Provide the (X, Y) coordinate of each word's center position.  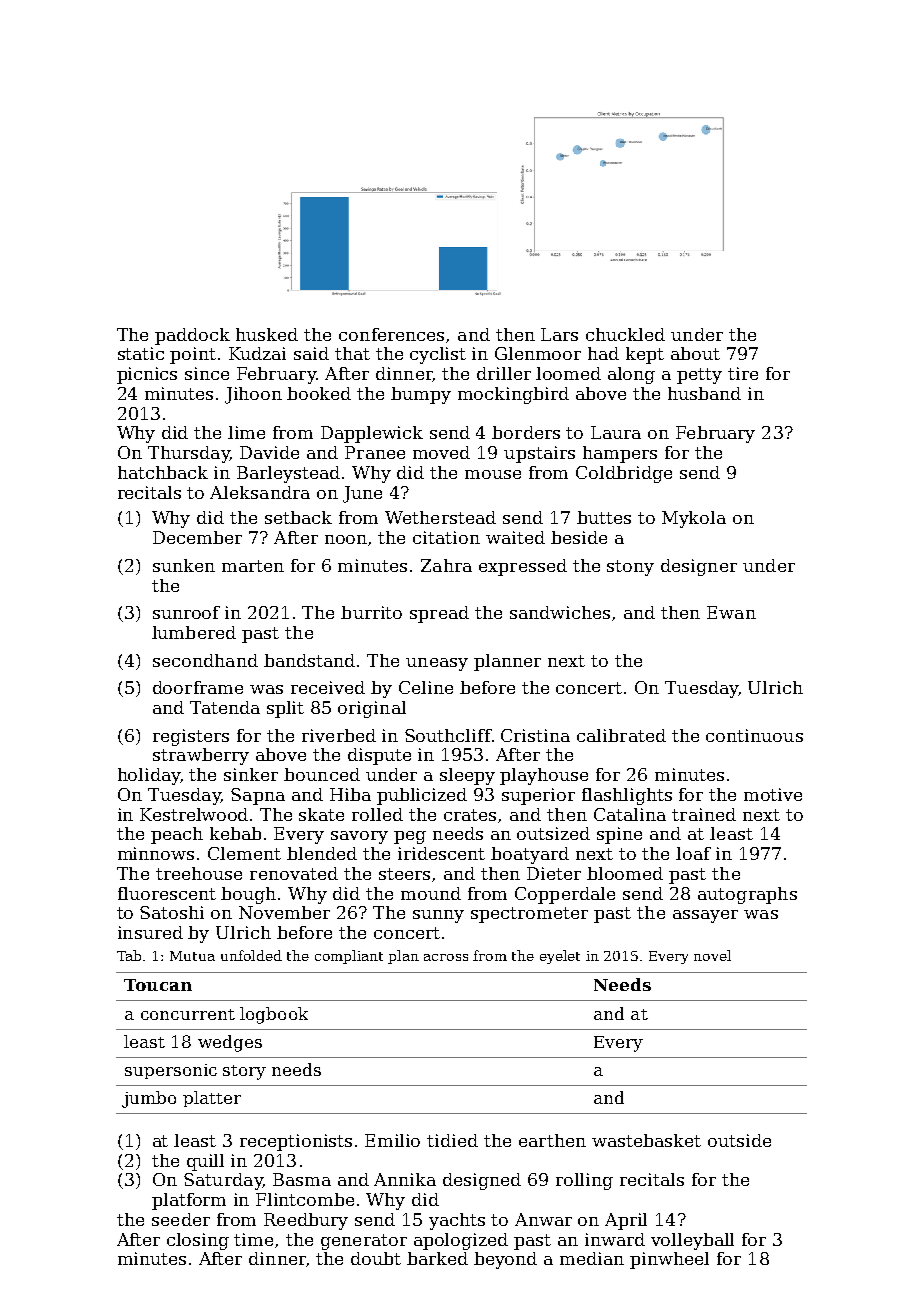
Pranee (375, 452)
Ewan (731, 612)
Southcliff (448, 735)
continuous (754, 735)
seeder (181, 1219)
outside (739, 1140)
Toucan (158, 985)
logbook (274, 1015)
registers (191, 737)
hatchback (163, 472)
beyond (505, 1260)
